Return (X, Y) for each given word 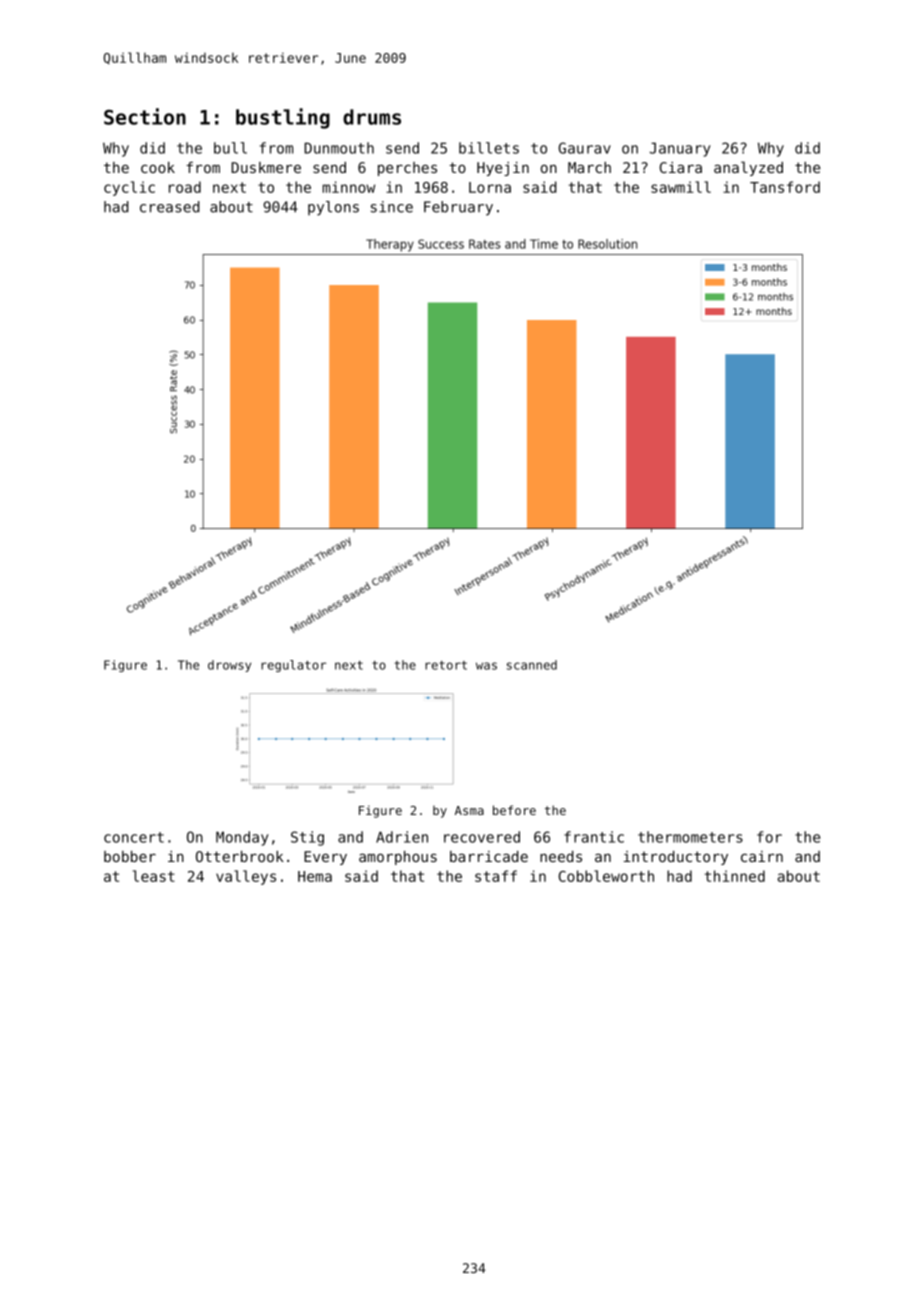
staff (496, 876)
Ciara (681, 167)
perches (407, 169)
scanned (532, 665)
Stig (307, 838)
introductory (676, 858)
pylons (333, 208)
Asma (469, 810)
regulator (293, 666)
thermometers (690, 837)
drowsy (229, 666)
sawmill (681, 187)
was (486, 666)
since (392, 207)
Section (145, 116)
